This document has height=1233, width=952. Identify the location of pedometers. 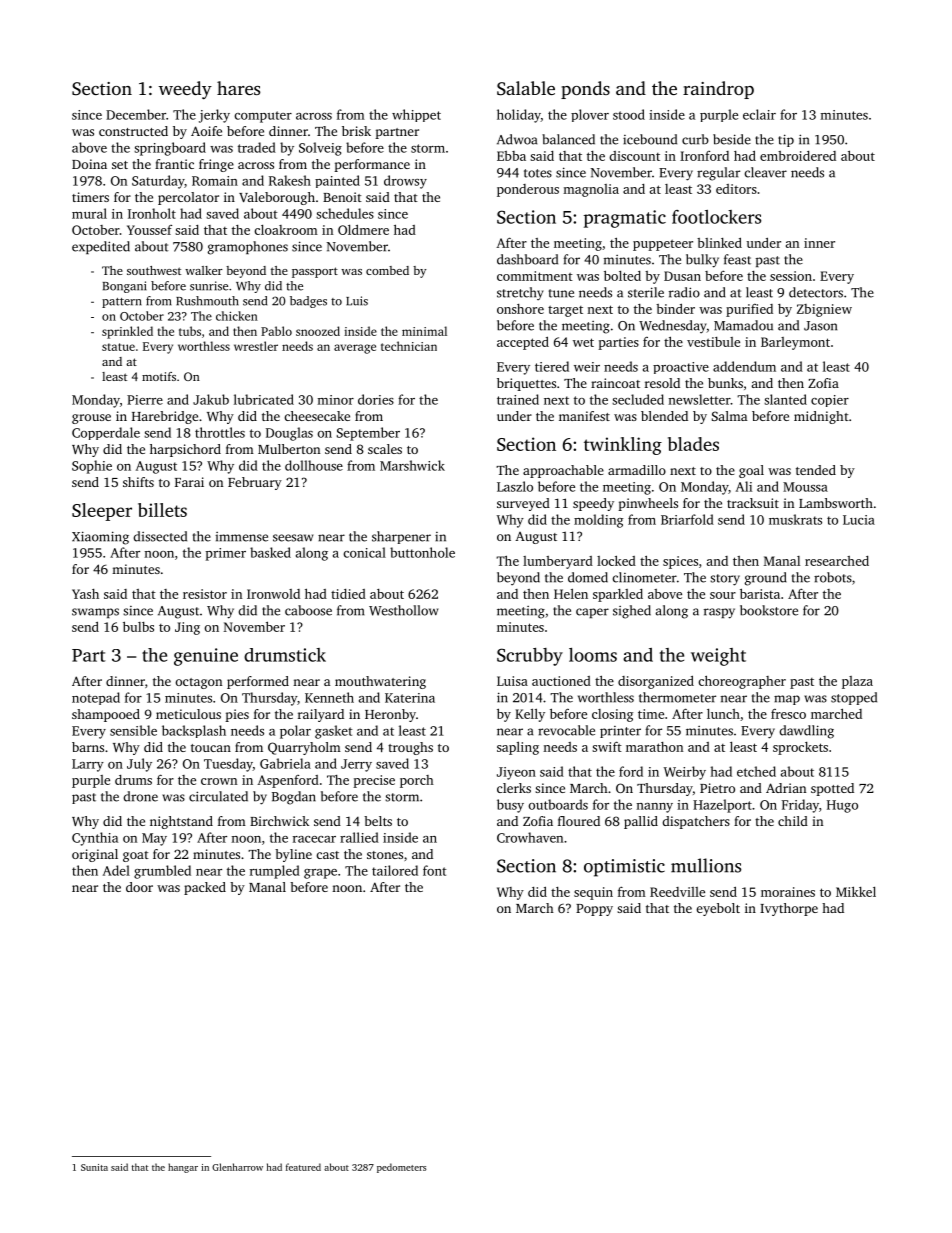
(402, 1168).
